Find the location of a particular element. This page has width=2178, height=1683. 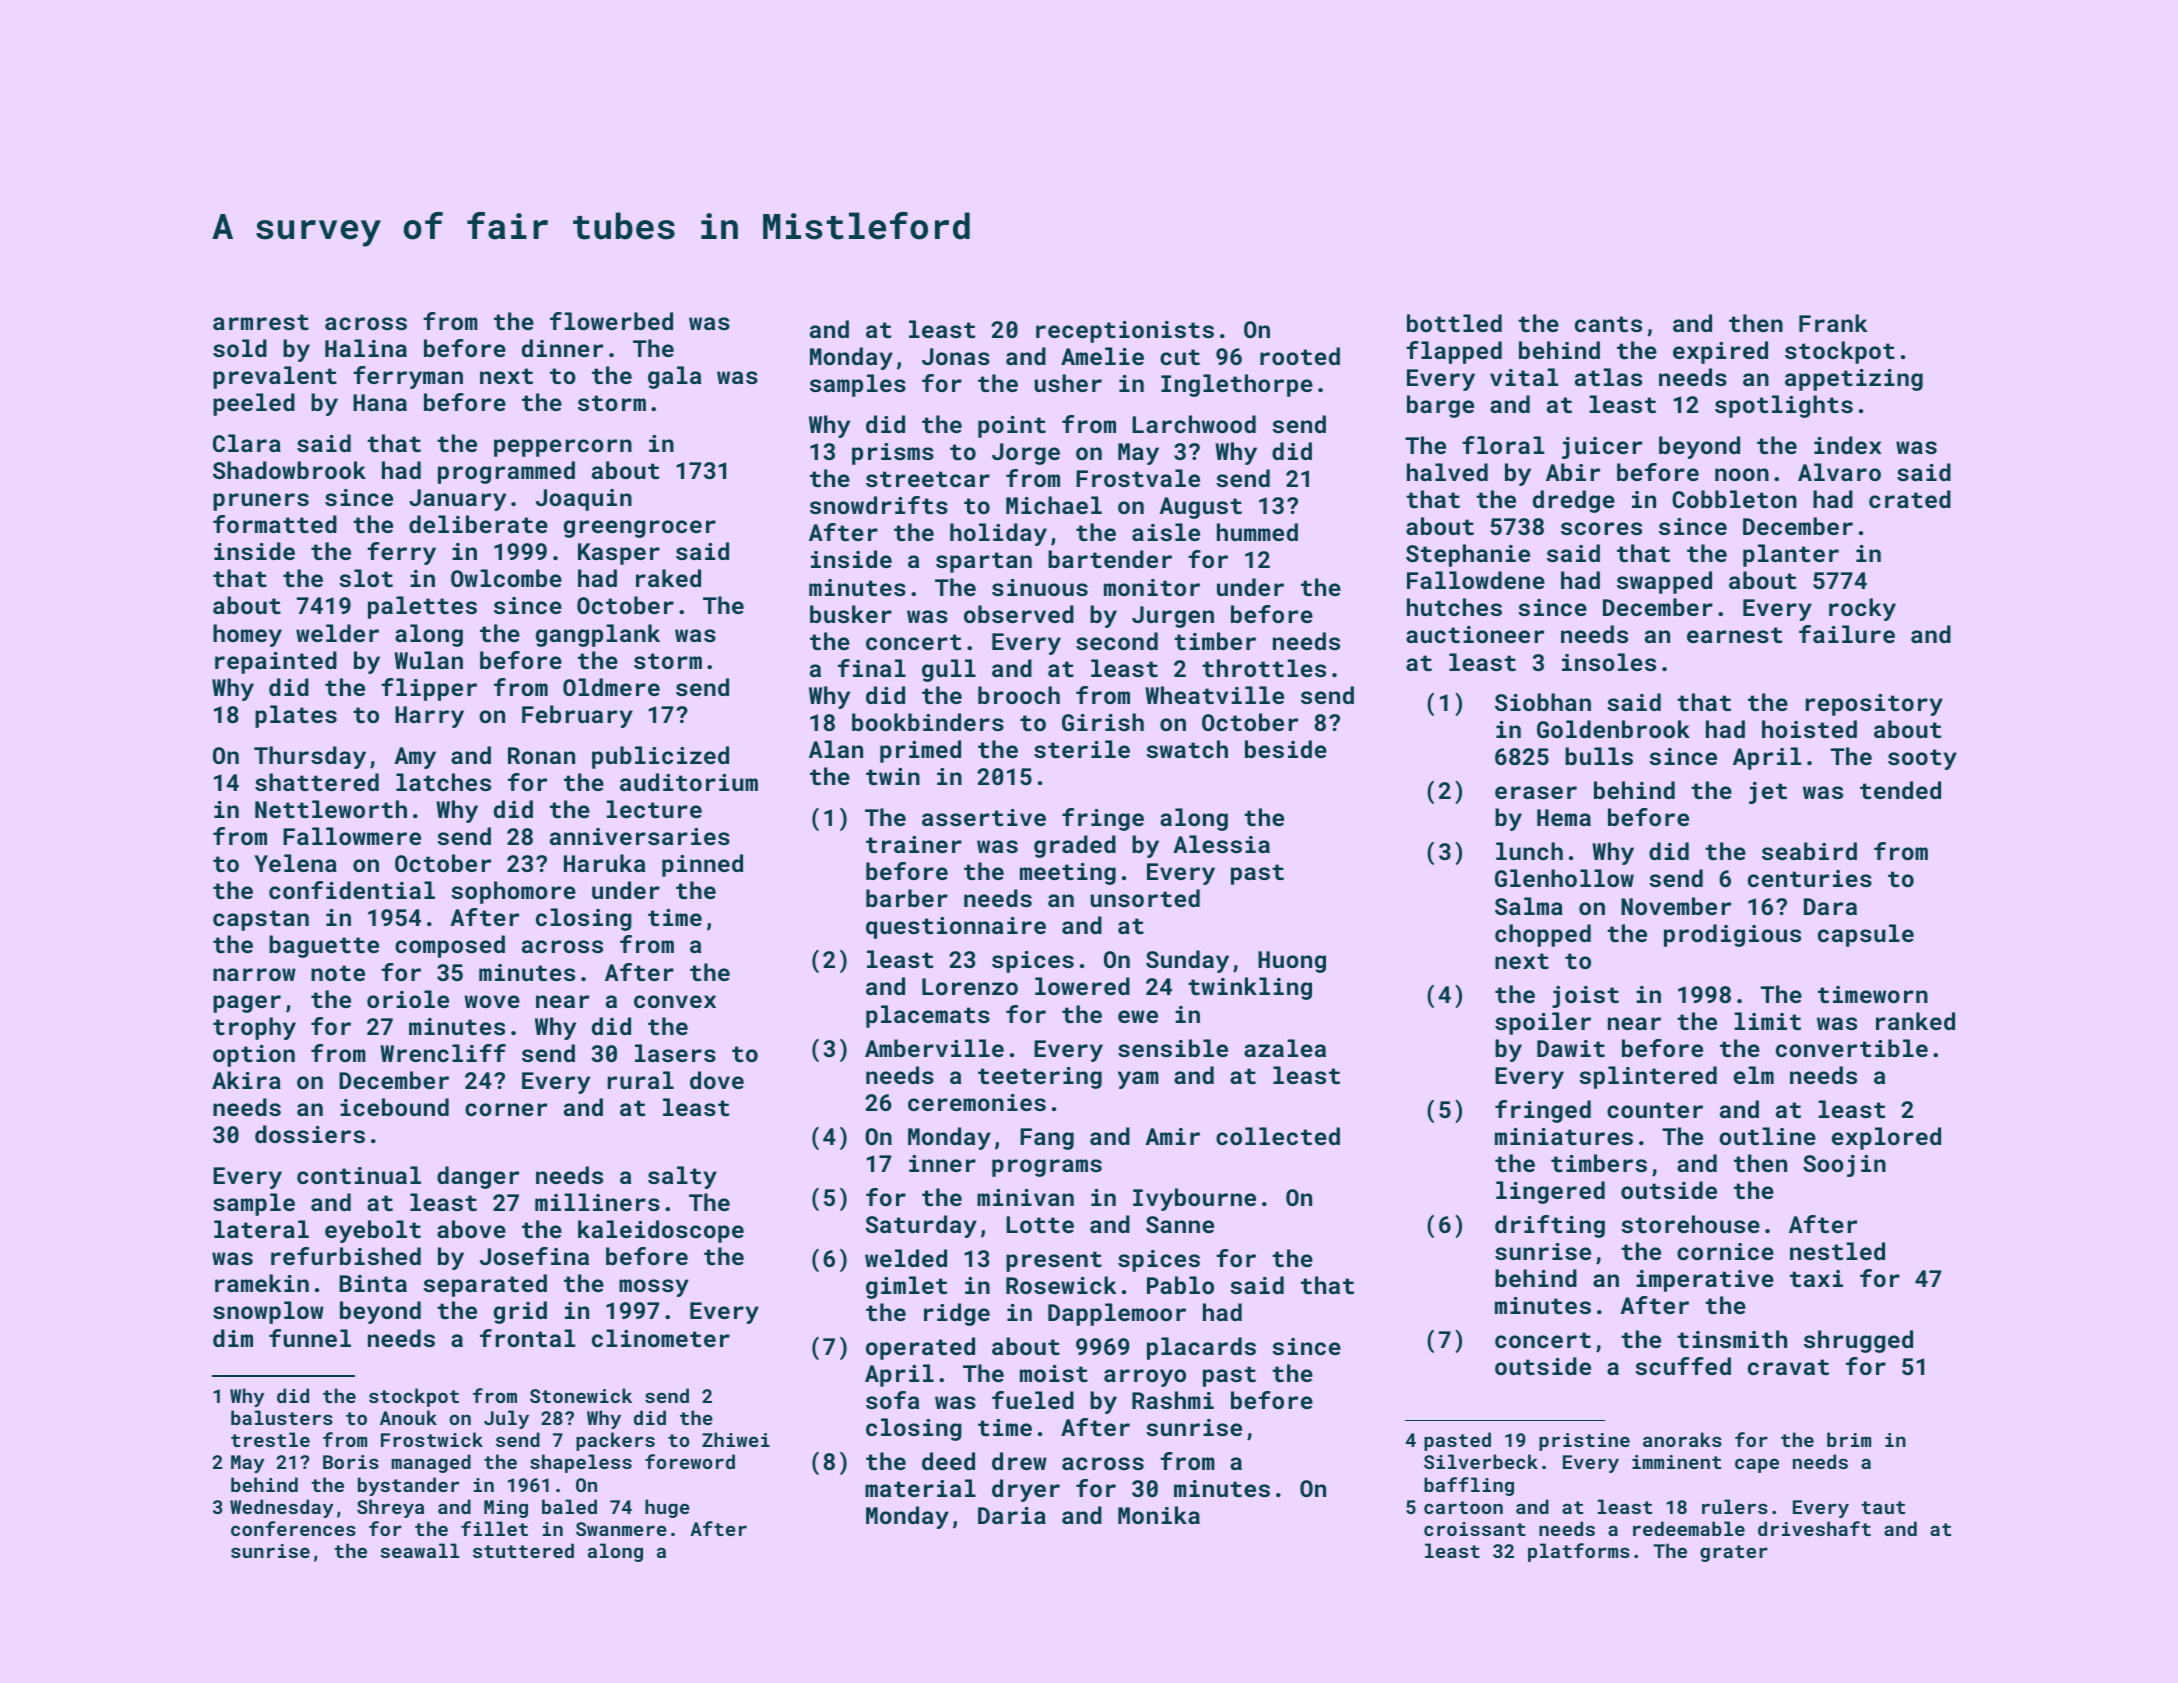

capstan is located at coordinates (261, 920).
